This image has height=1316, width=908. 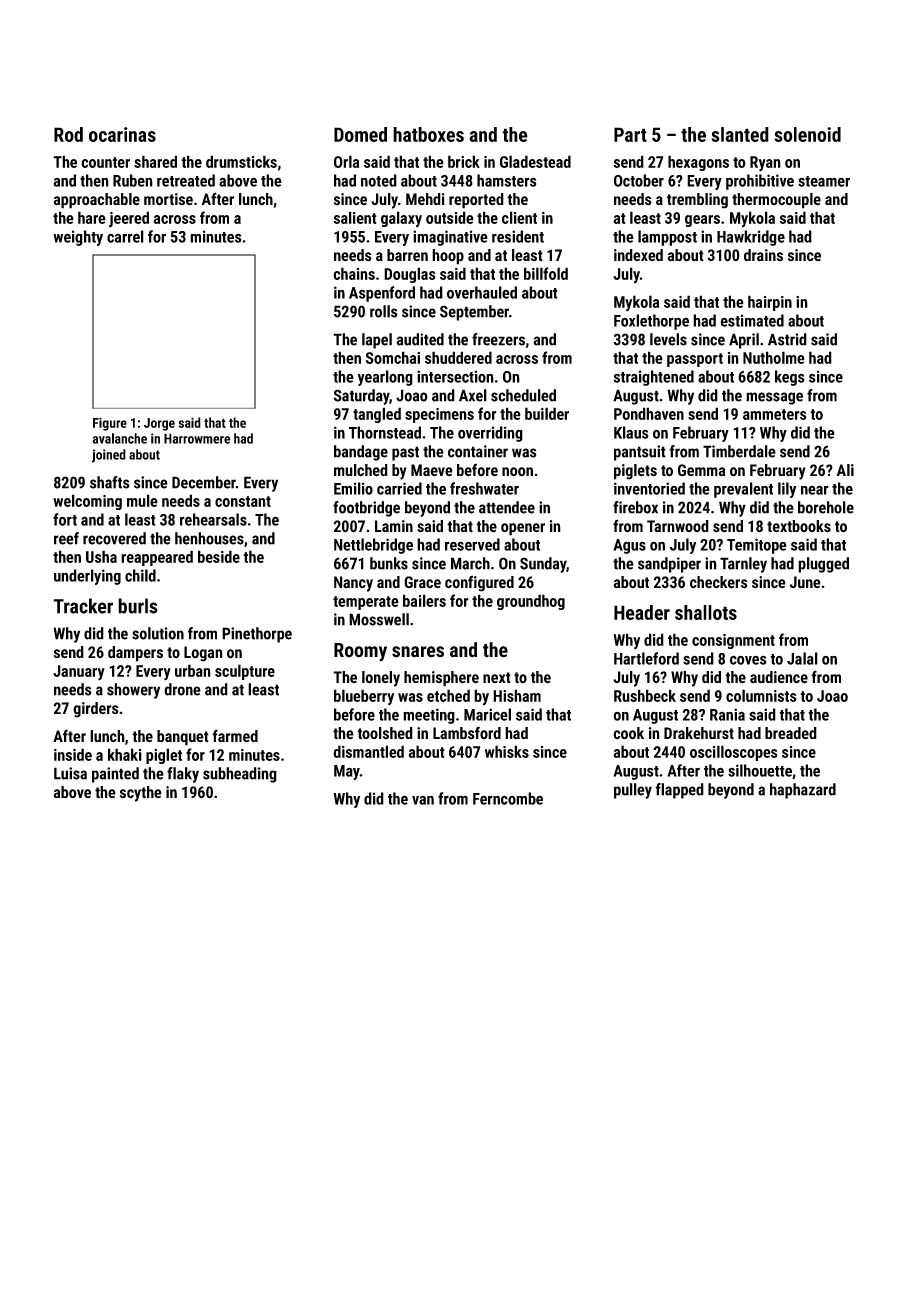 I want to click on intersection, so click(x=455, y=376).
